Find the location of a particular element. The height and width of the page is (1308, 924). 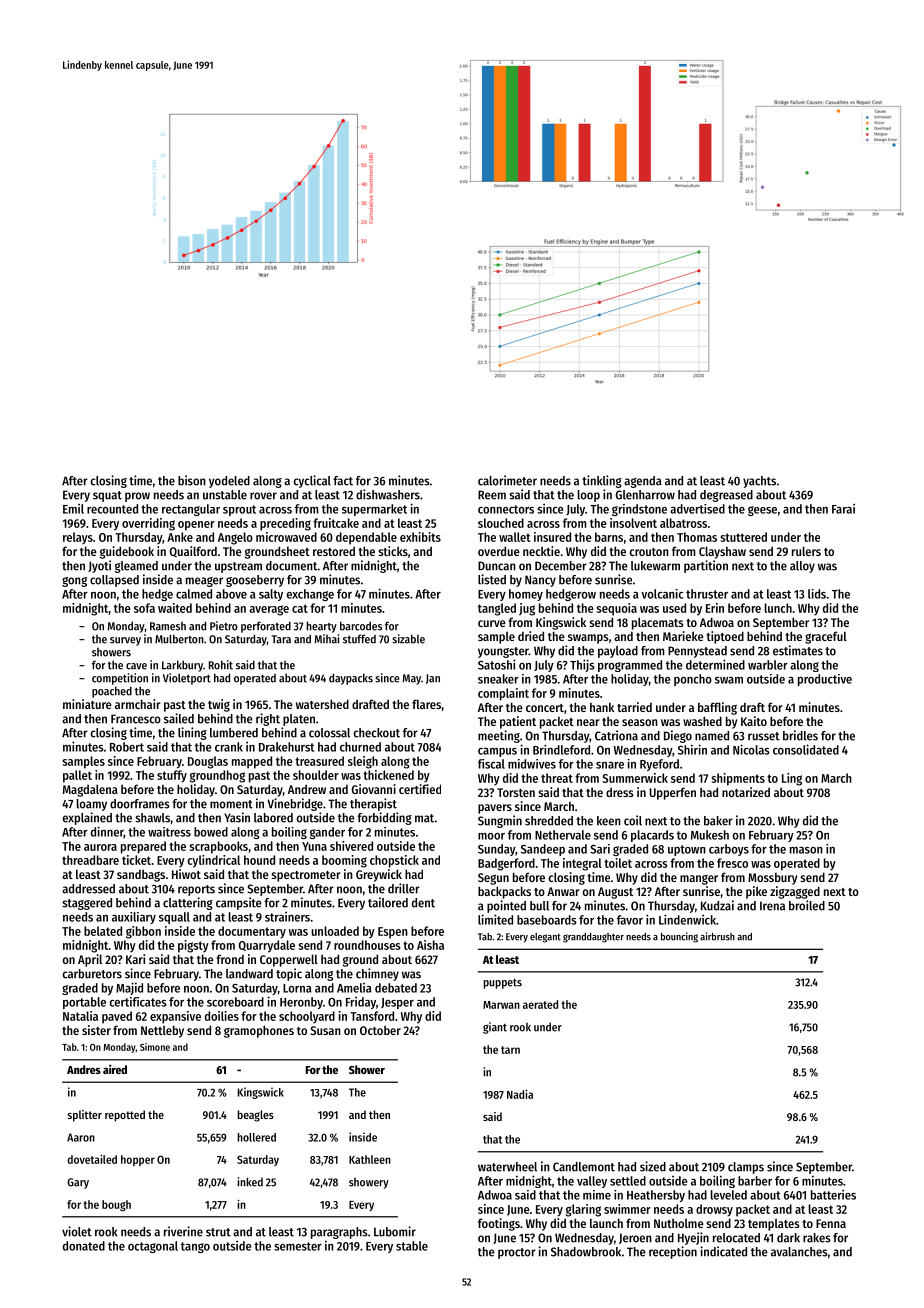

splitter is located at coordinates (84, 1116).
